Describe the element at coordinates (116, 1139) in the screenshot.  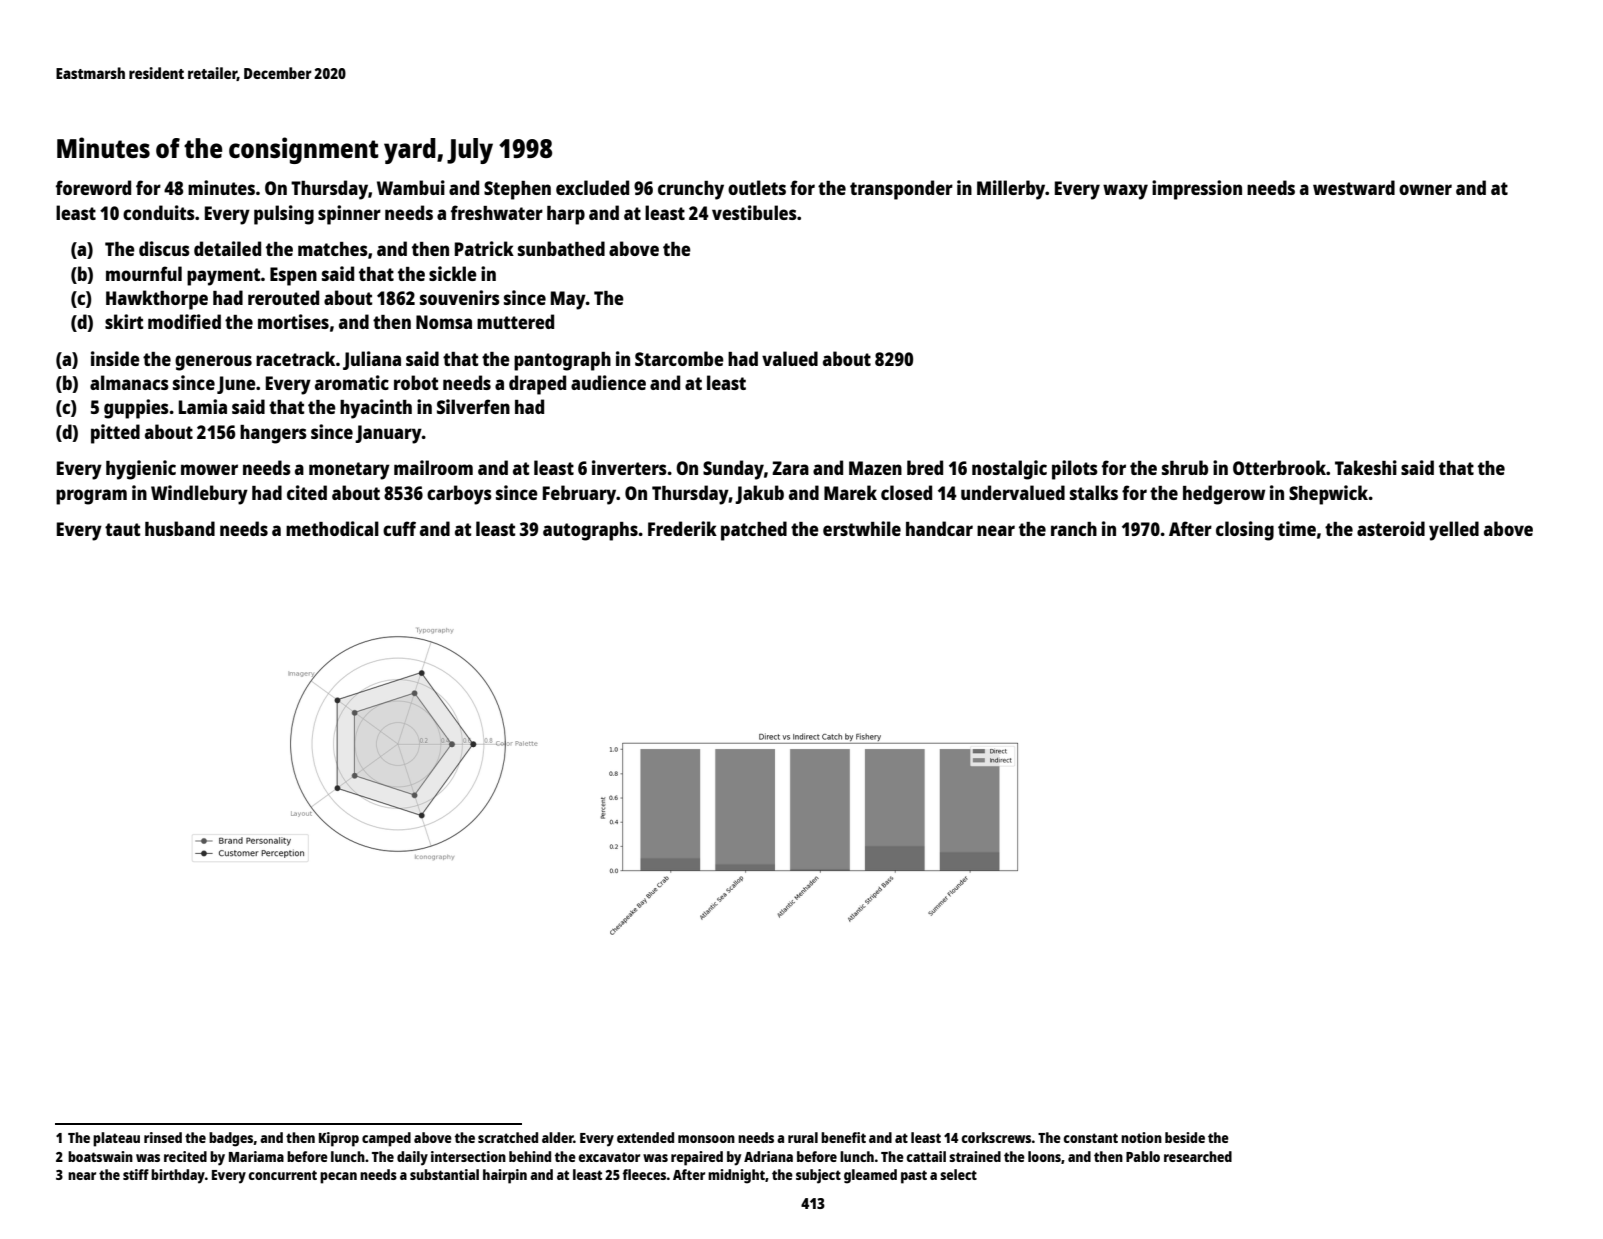
I see `plateau` at that location.
